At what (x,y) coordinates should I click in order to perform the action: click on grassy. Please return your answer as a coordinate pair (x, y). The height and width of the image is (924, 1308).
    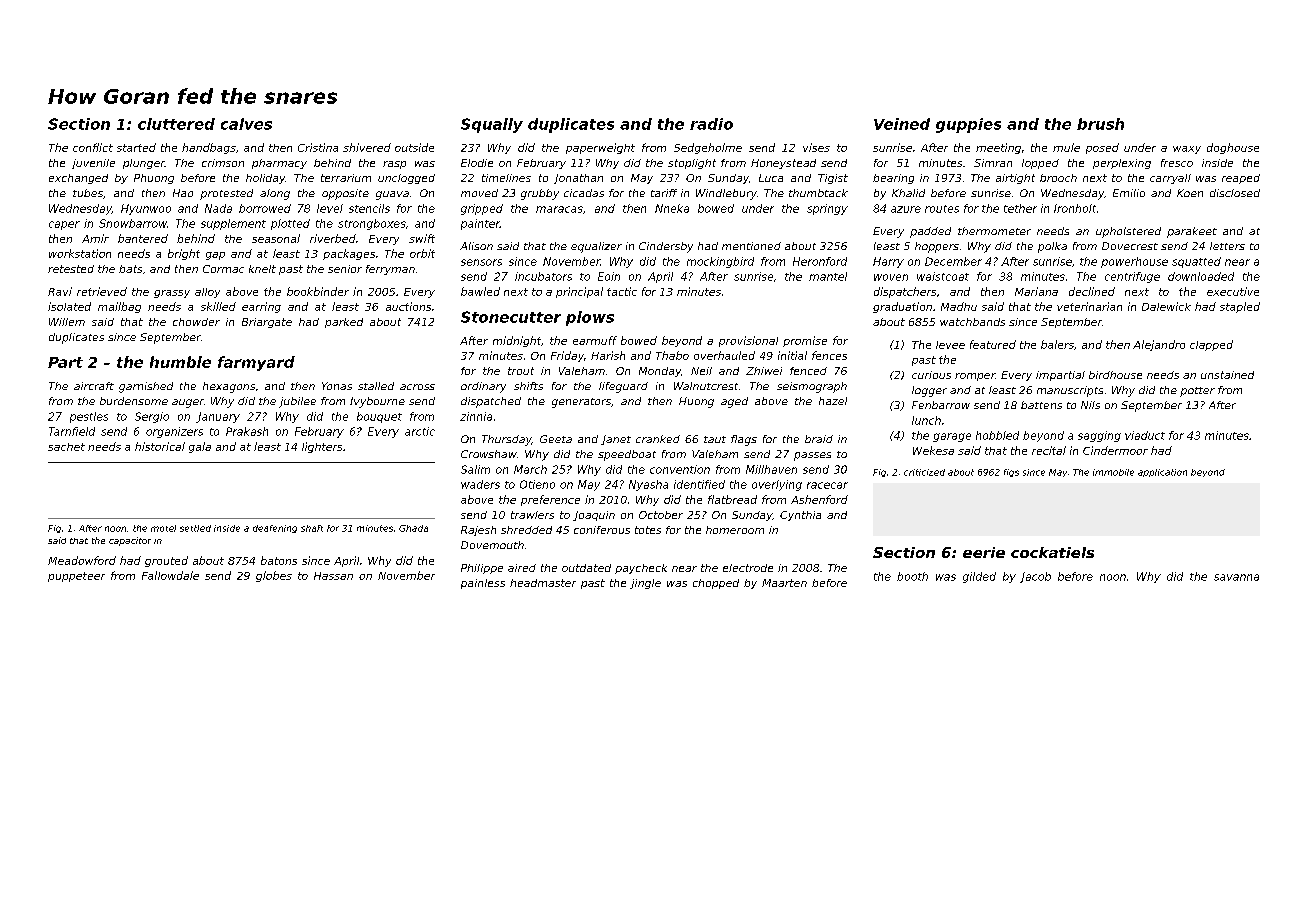
    Looking at the image, I should click on (172, 294).
